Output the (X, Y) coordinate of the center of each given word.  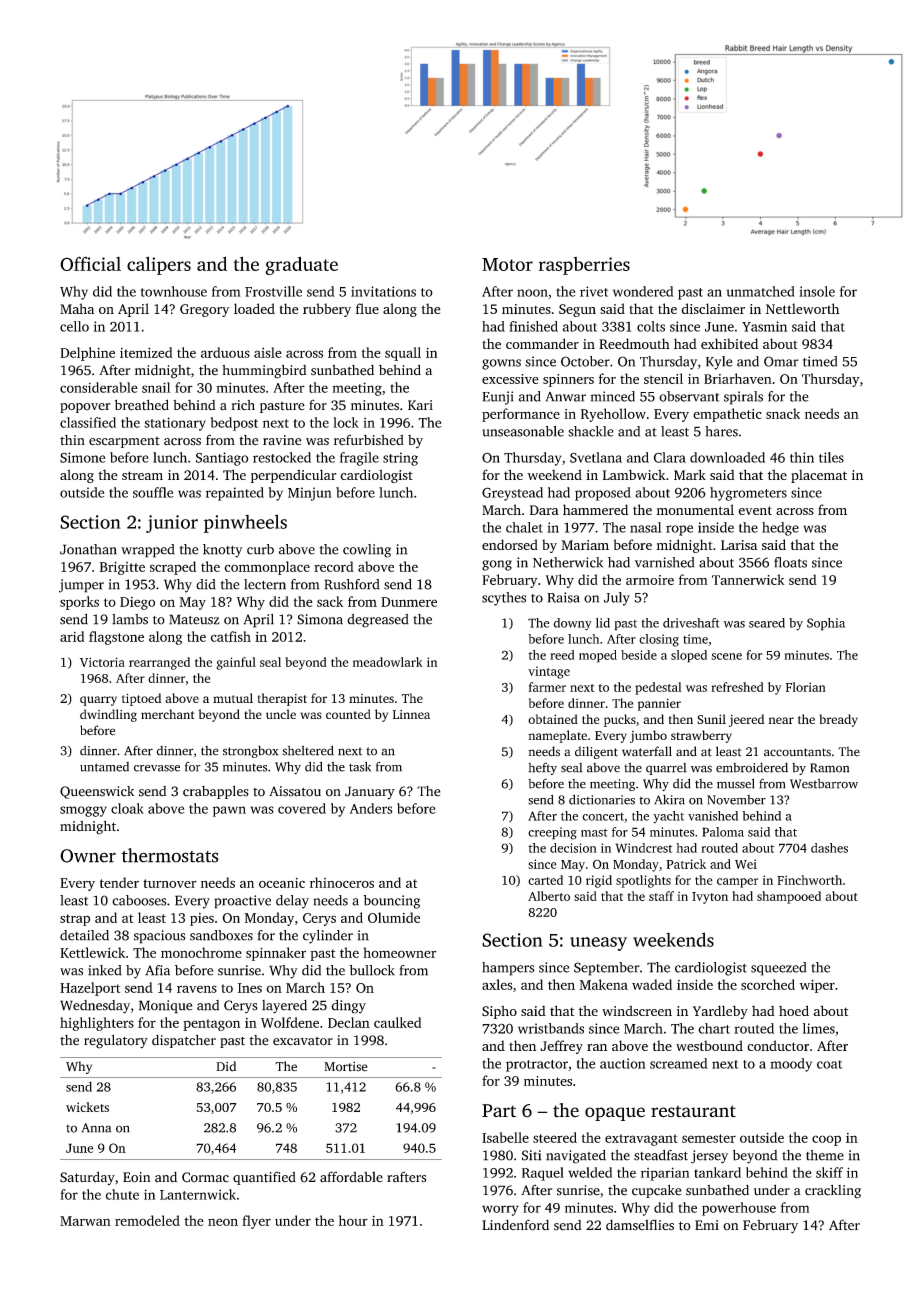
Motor (507, 264)
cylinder (328, 937)
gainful (236, 663)
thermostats (170, 855)
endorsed (510, 544)
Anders (371, 808)
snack (783, 413)
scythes (504, 599)
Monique (166, 1007)
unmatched (760, 291)
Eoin (137, 1177)
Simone (82, 457)
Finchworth (809, 880)
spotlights (643, 881)
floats (790, 562)
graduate (301, 265)
